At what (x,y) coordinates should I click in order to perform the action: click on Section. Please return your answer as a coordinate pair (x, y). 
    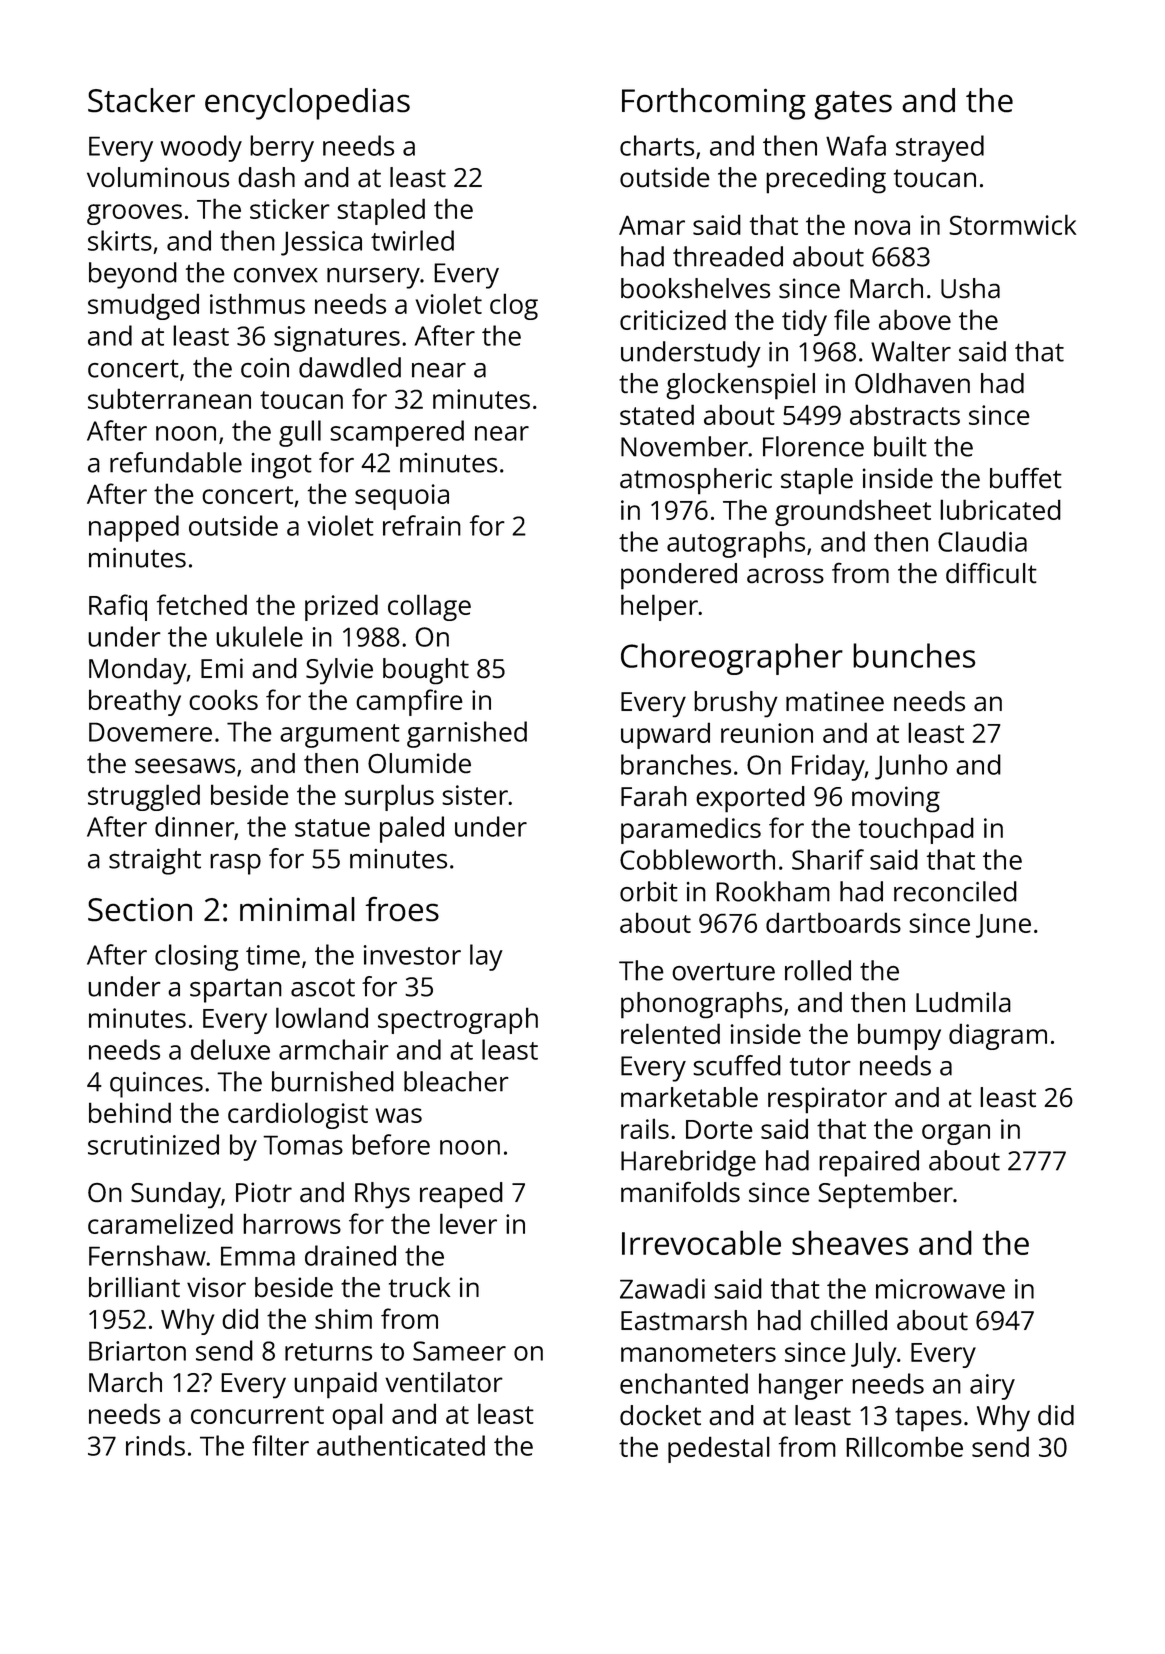
    Looking at the image, I should click on (140, 909).
